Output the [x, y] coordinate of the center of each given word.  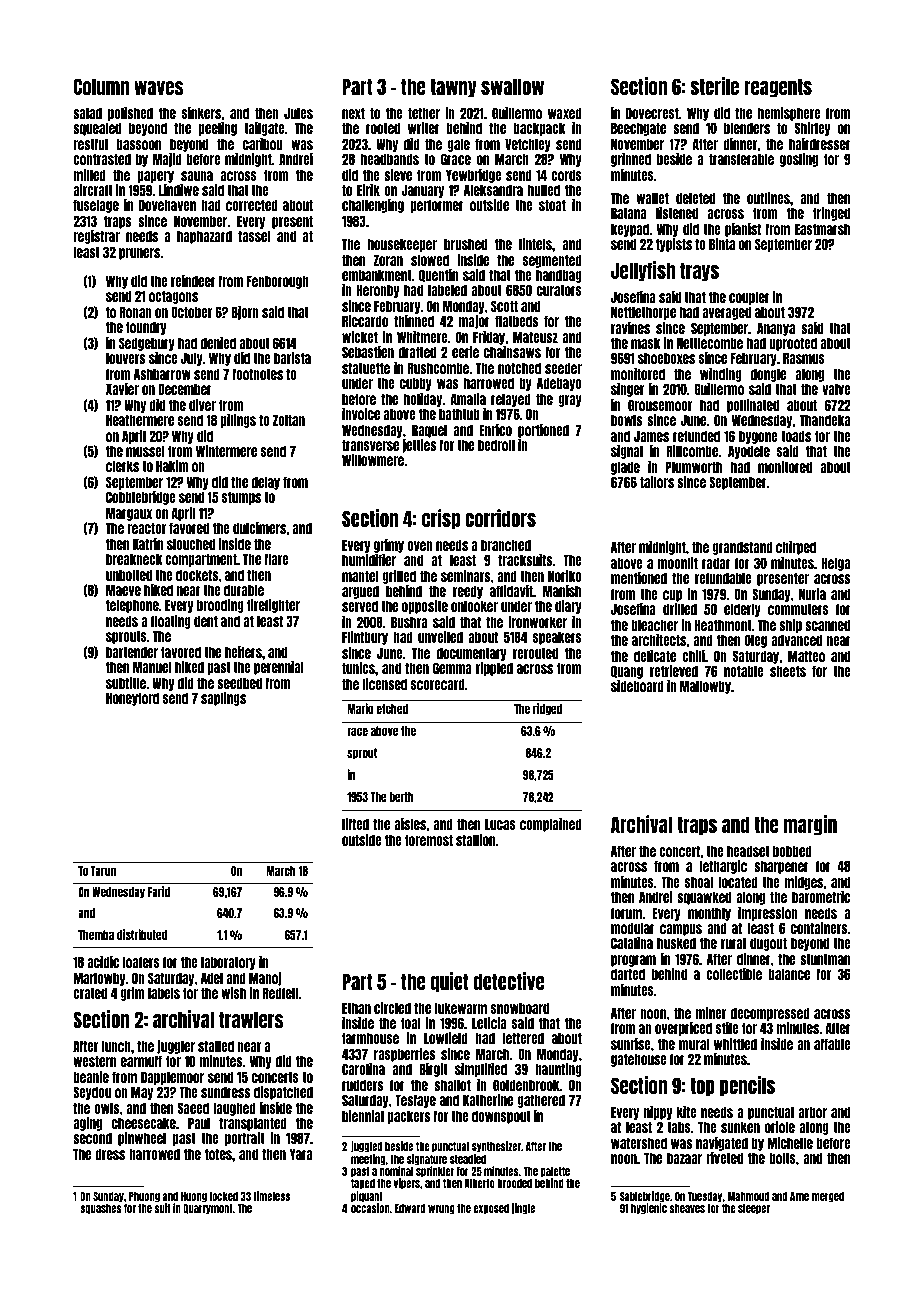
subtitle [126, 683]
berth [401, 797]
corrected [252, 205]
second [92, 1138]
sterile [714, 86]
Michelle [790, 1143]
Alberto [479, 1183]
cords [566, 175]
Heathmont [723, 625]
